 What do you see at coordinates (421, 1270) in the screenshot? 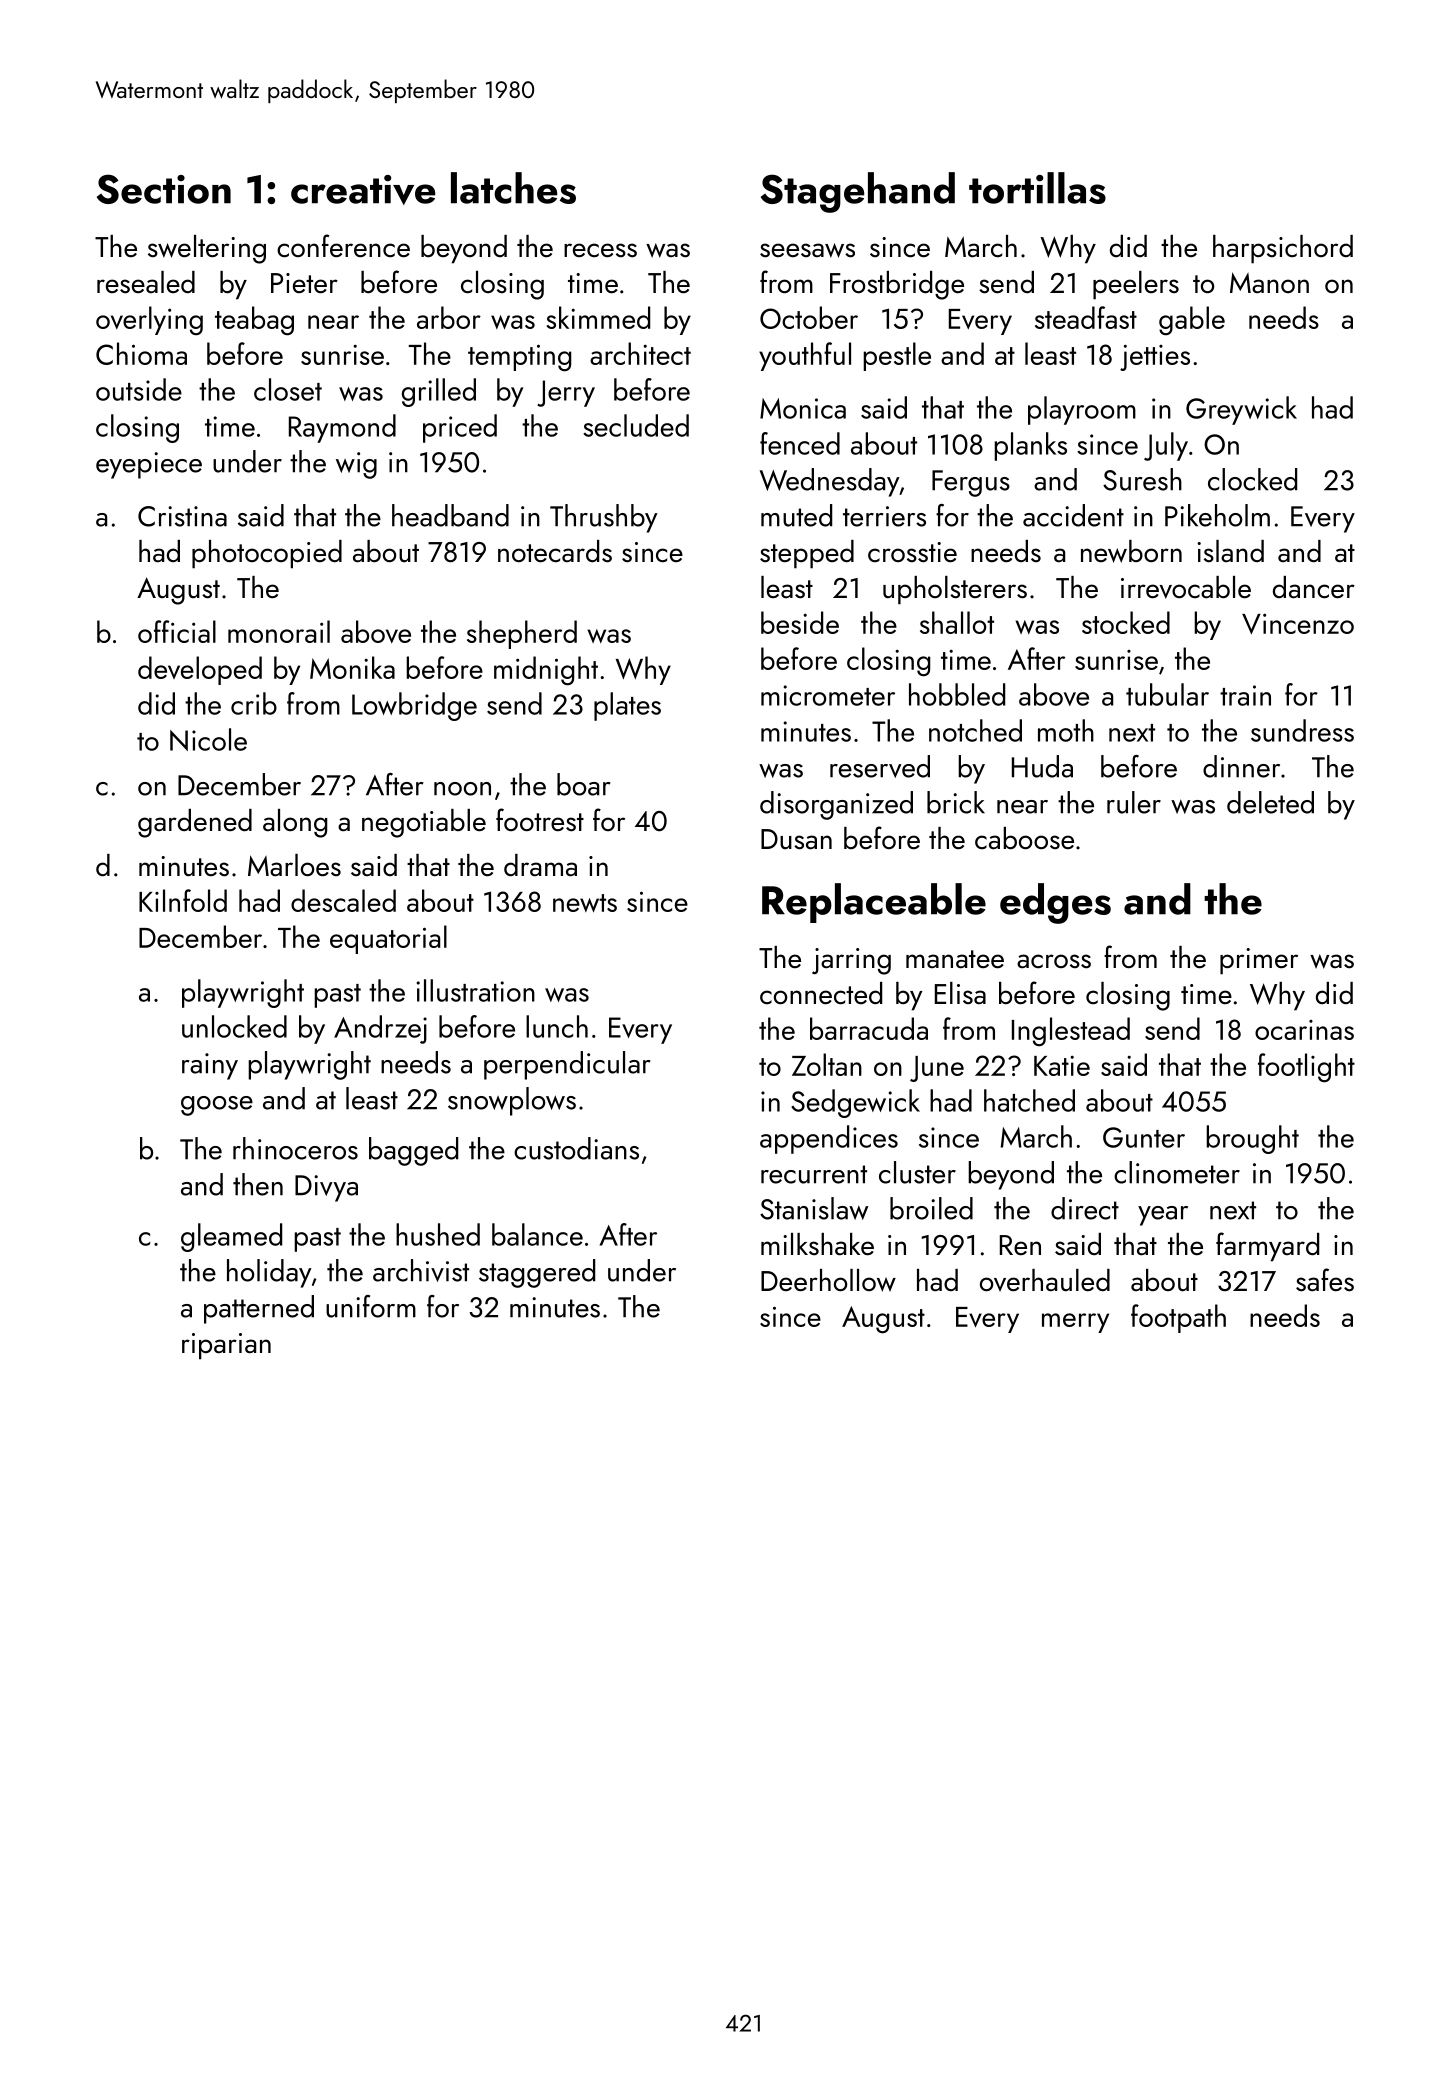
I see `archivist` at bounding box center [421, 1270].
